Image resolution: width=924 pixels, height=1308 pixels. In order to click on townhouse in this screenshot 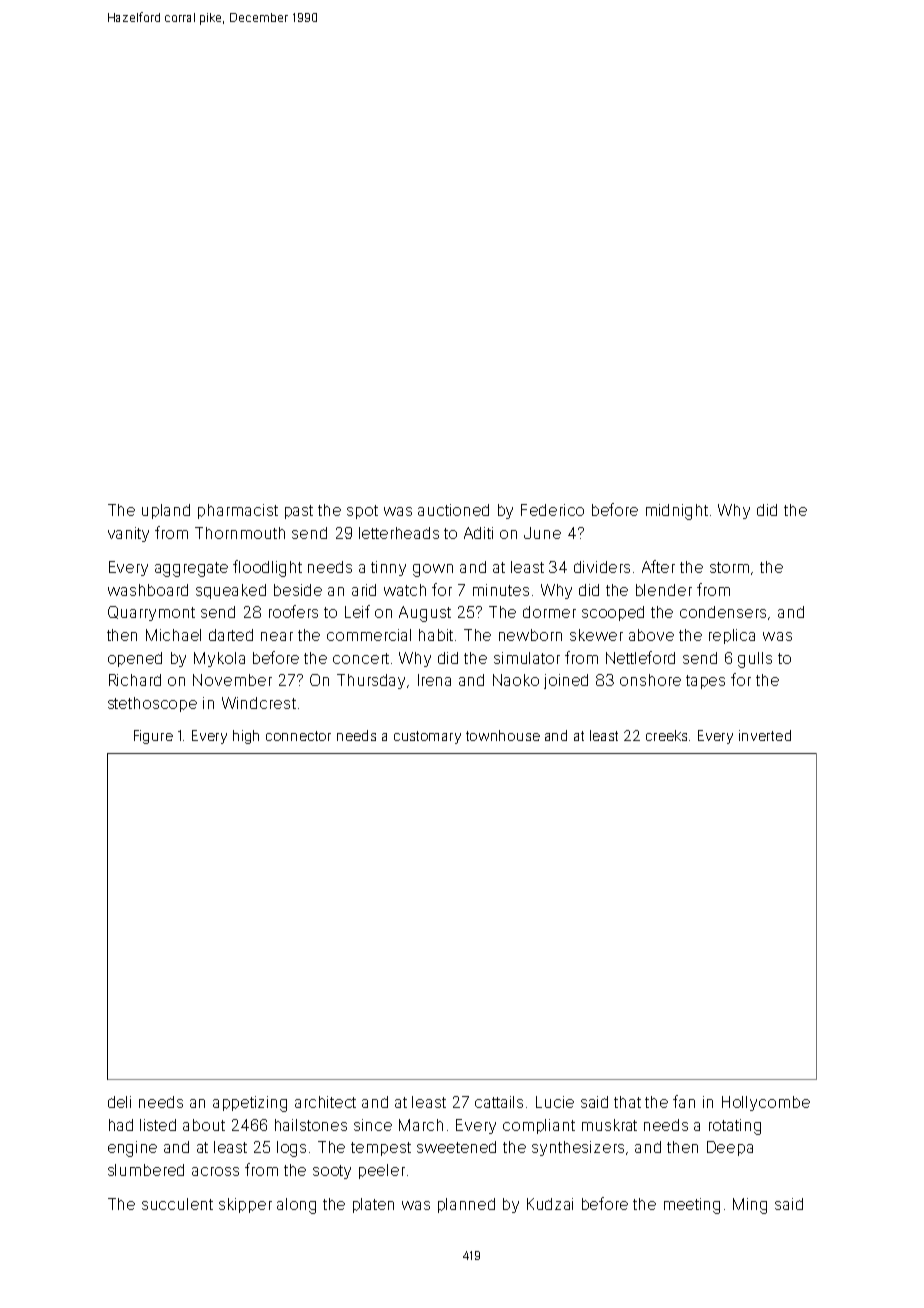, I will do `click(503, 735)`.
